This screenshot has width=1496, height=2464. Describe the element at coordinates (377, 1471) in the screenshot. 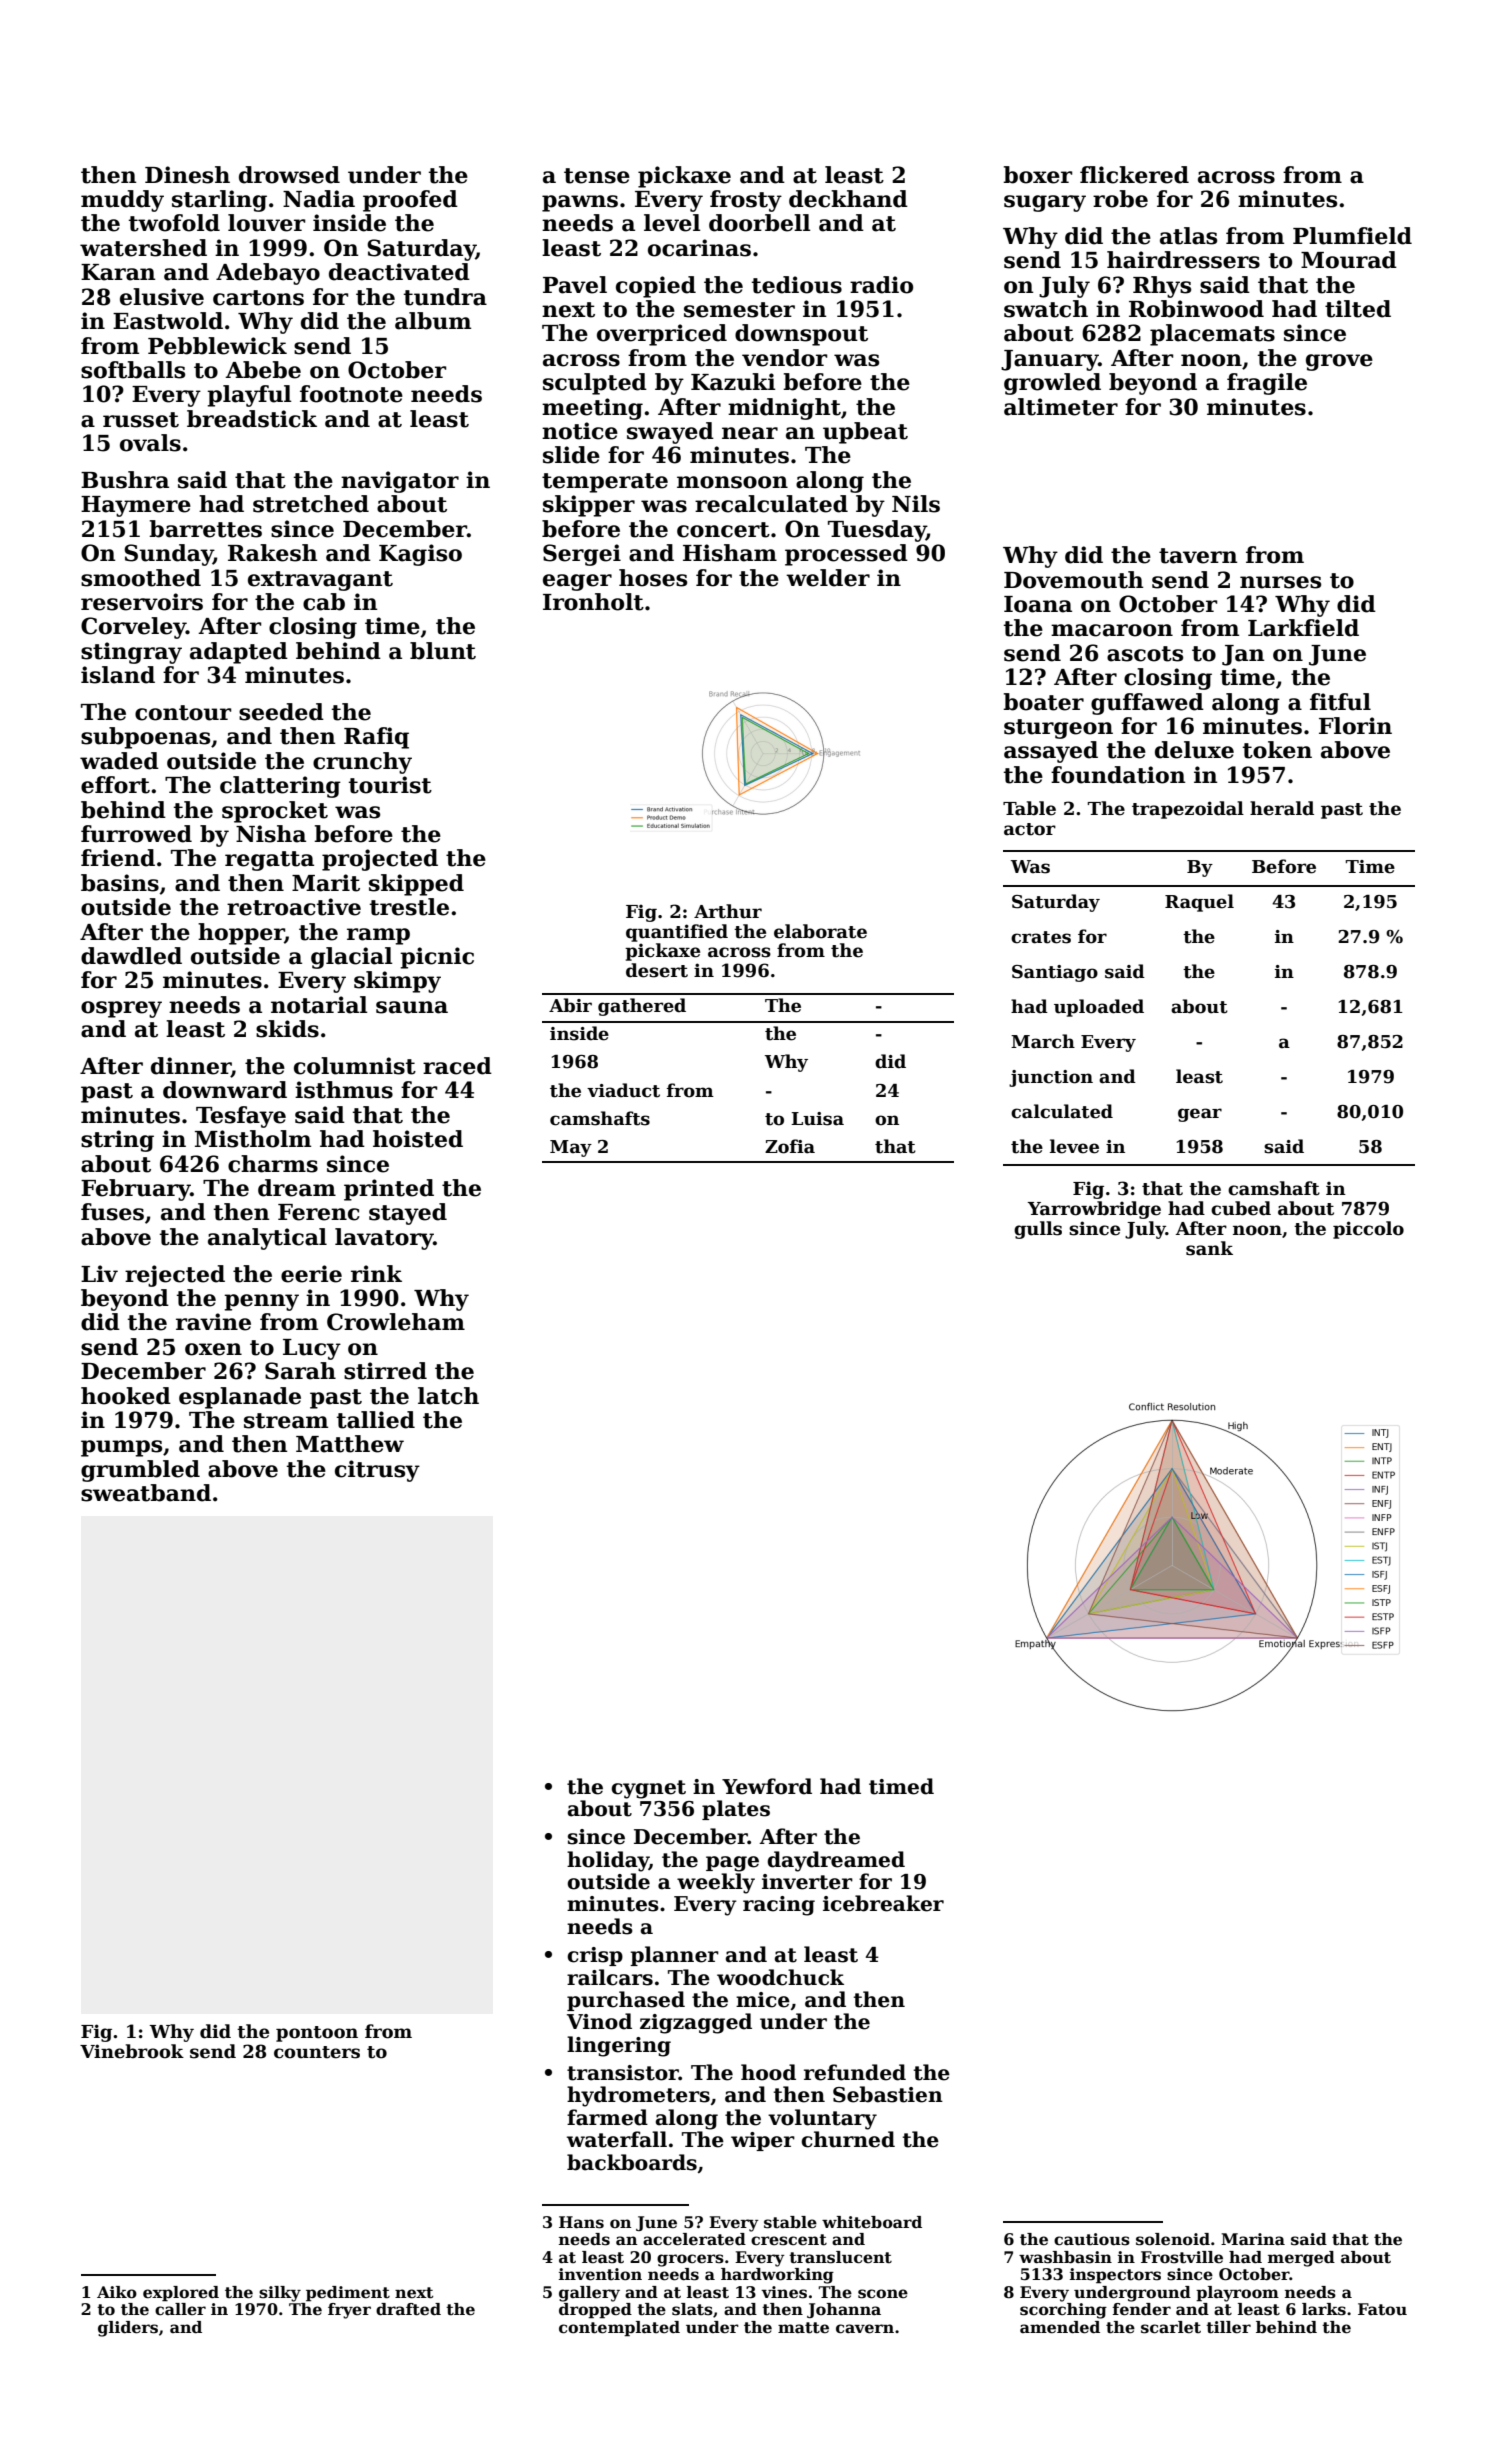

I see `citrusy` at that location.
